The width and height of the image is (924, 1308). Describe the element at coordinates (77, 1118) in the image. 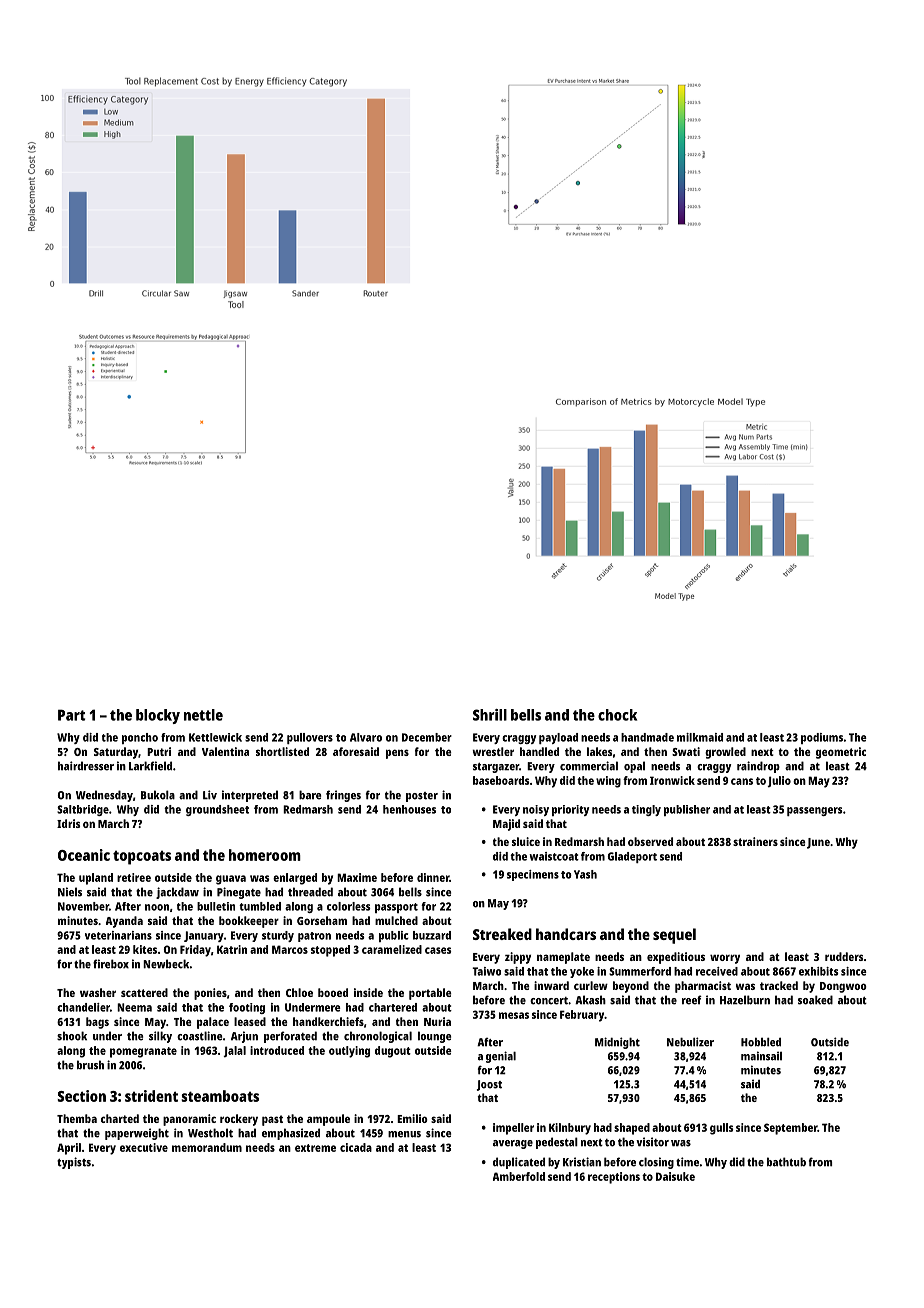

I see `Themba` at that location.
